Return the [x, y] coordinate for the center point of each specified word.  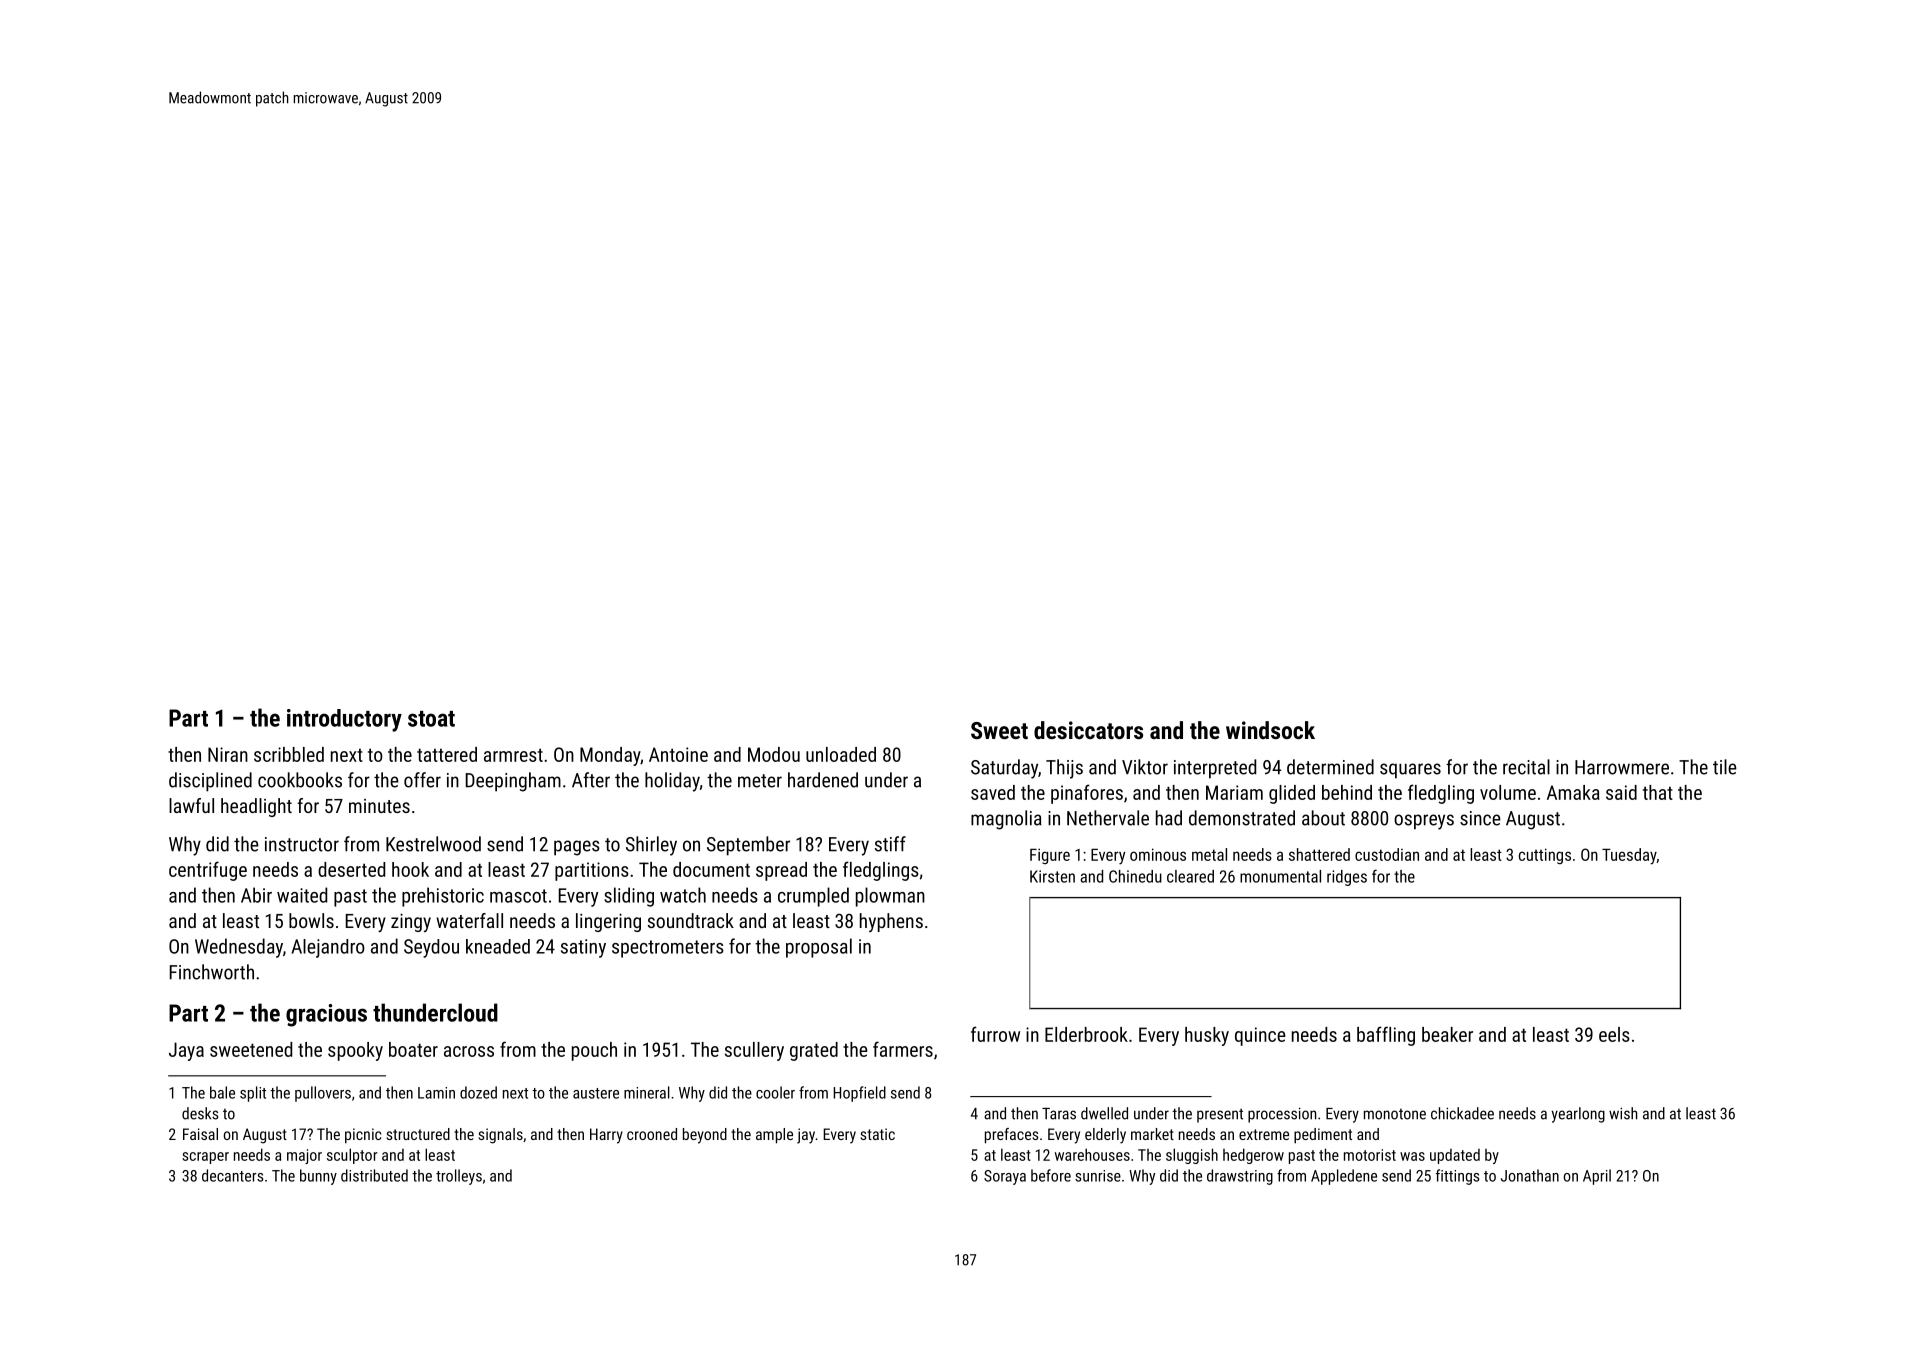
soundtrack [691, 920]
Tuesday [1629, 856]
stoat [431, 719]
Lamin [436, 1093]
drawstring [1240, 1177]
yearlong [1578, 1115]
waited [302, 895]
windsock [1270, 730]
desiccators [1088, 730]
